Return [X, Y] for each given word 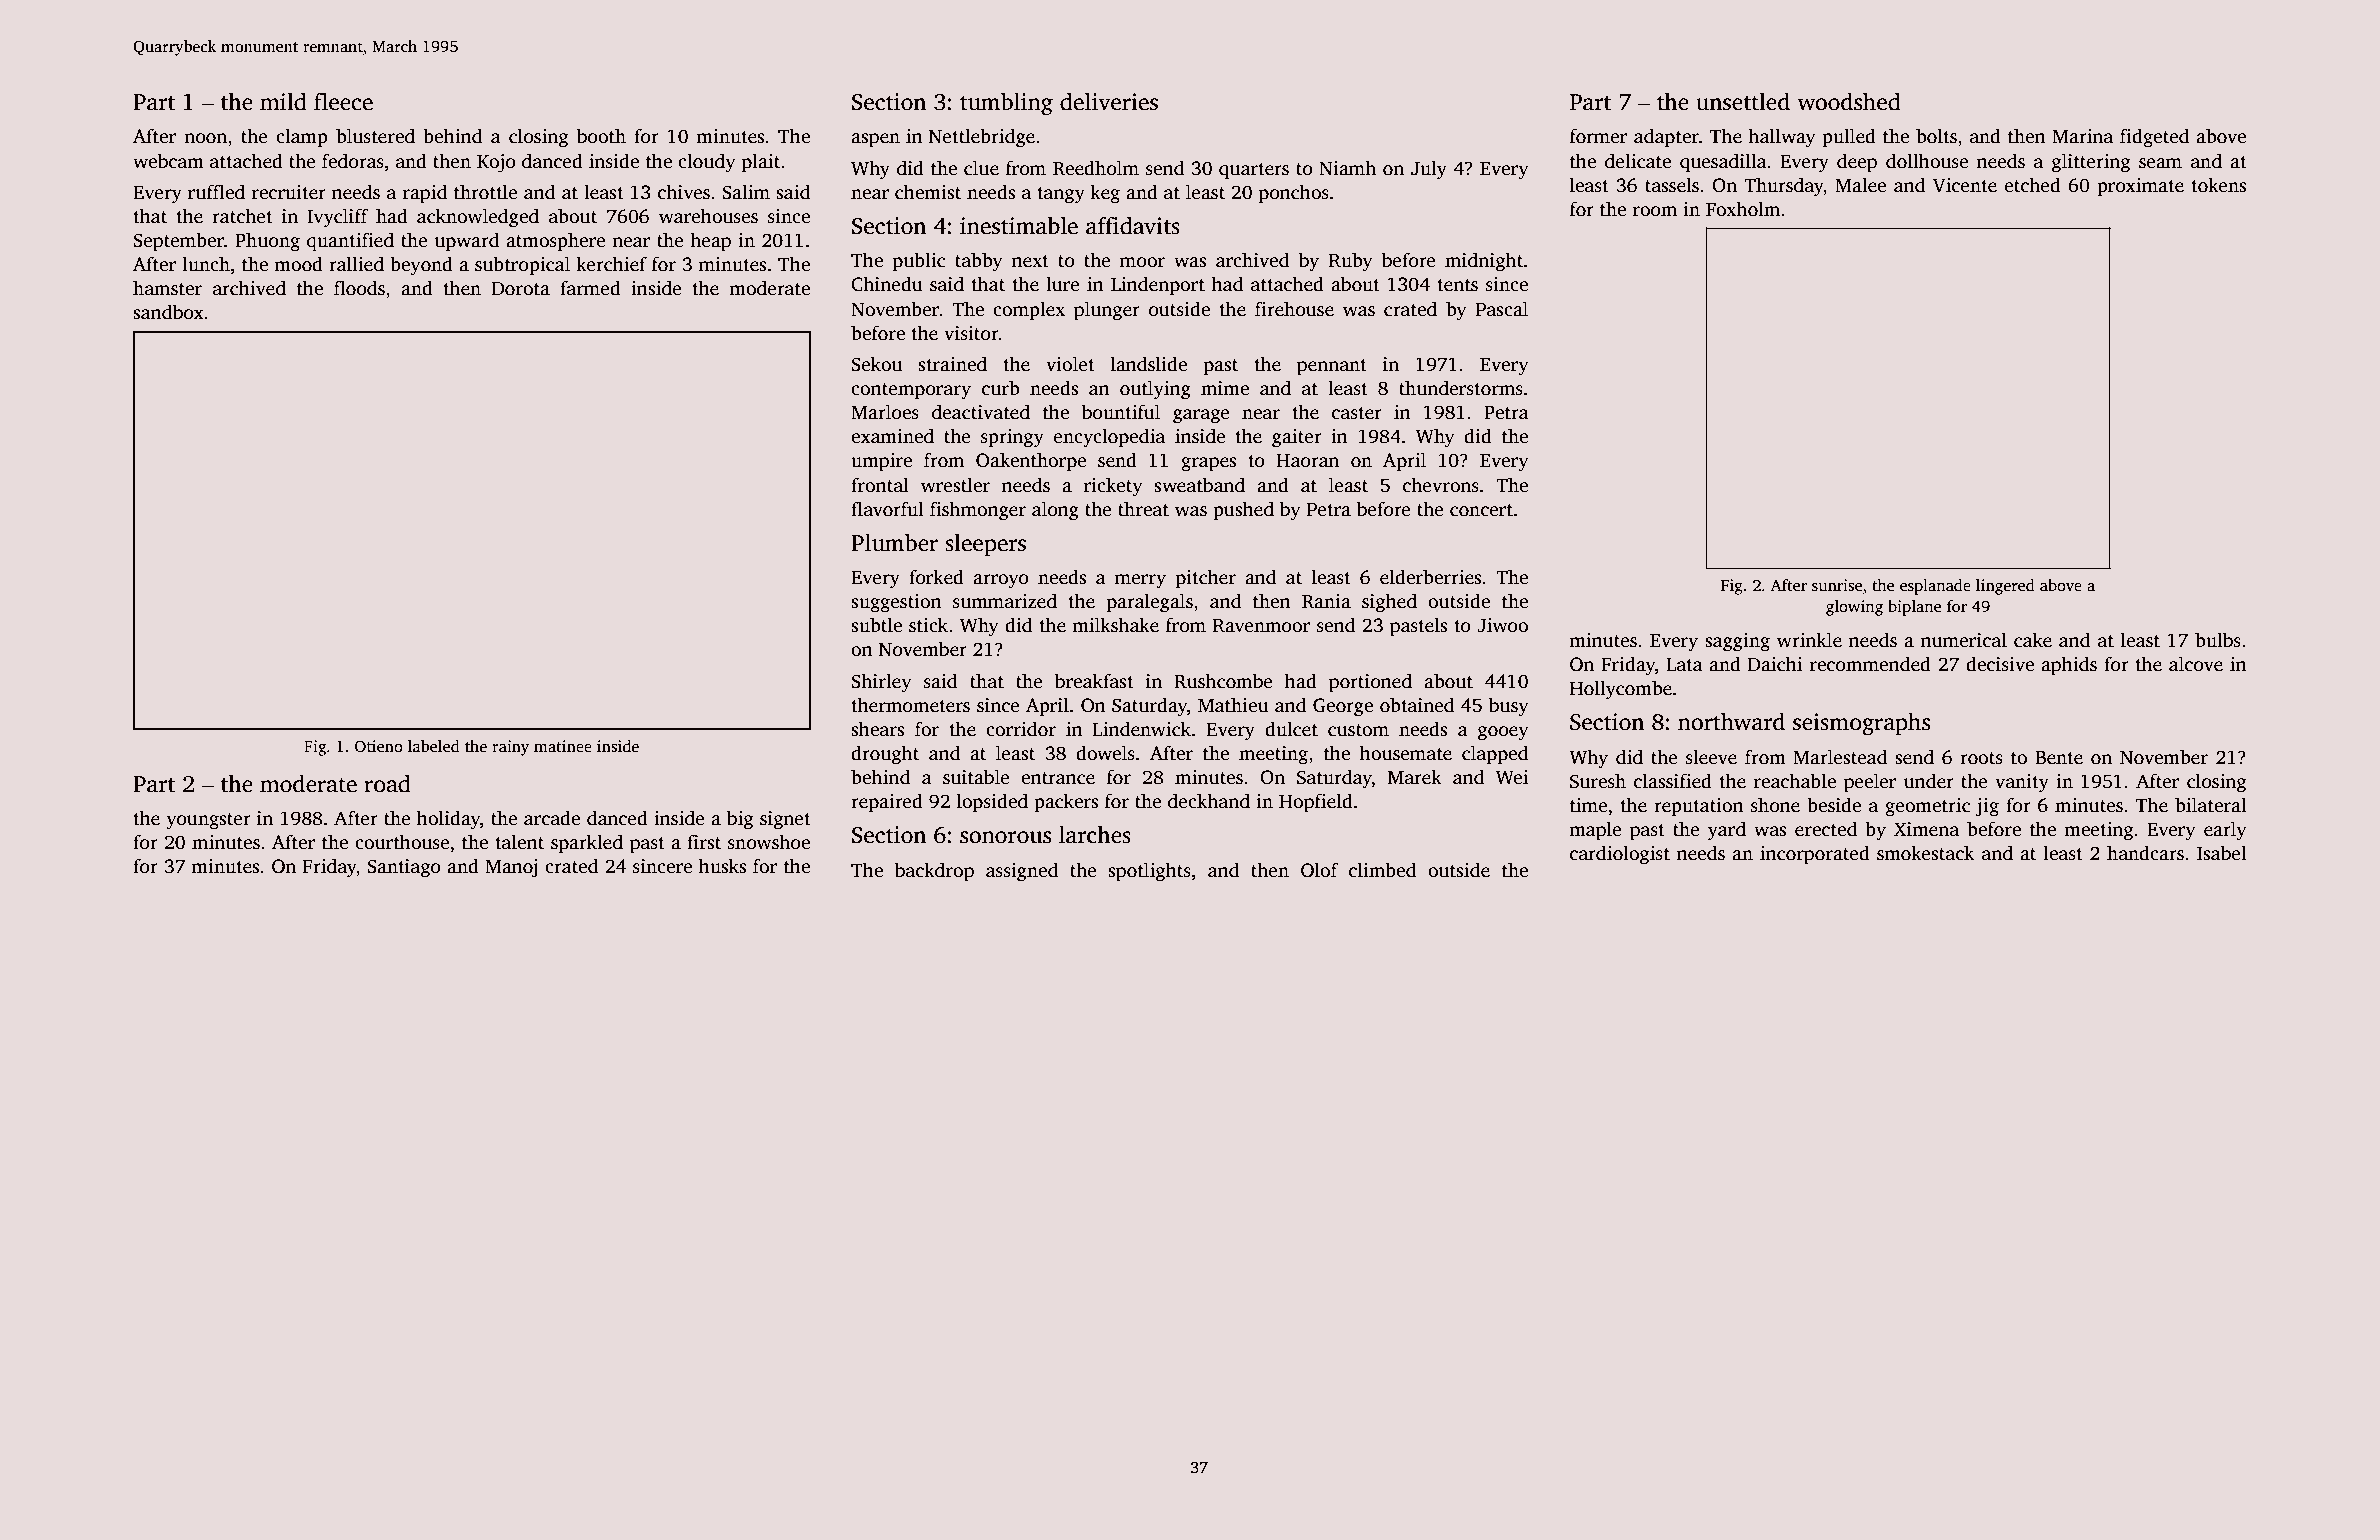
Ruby [1350, 262]
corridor [1021, 729]
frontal [880, 485]
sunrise [1837, 585]
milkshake [1115, 625]
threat [1143, 509]
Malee [1860, 185]
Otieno [379, 746]
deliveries [1109, 101]
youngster [208, 821]
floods [359, 288]
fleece [343, 101]
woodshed [1849, 101]
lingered [2005, 587]
